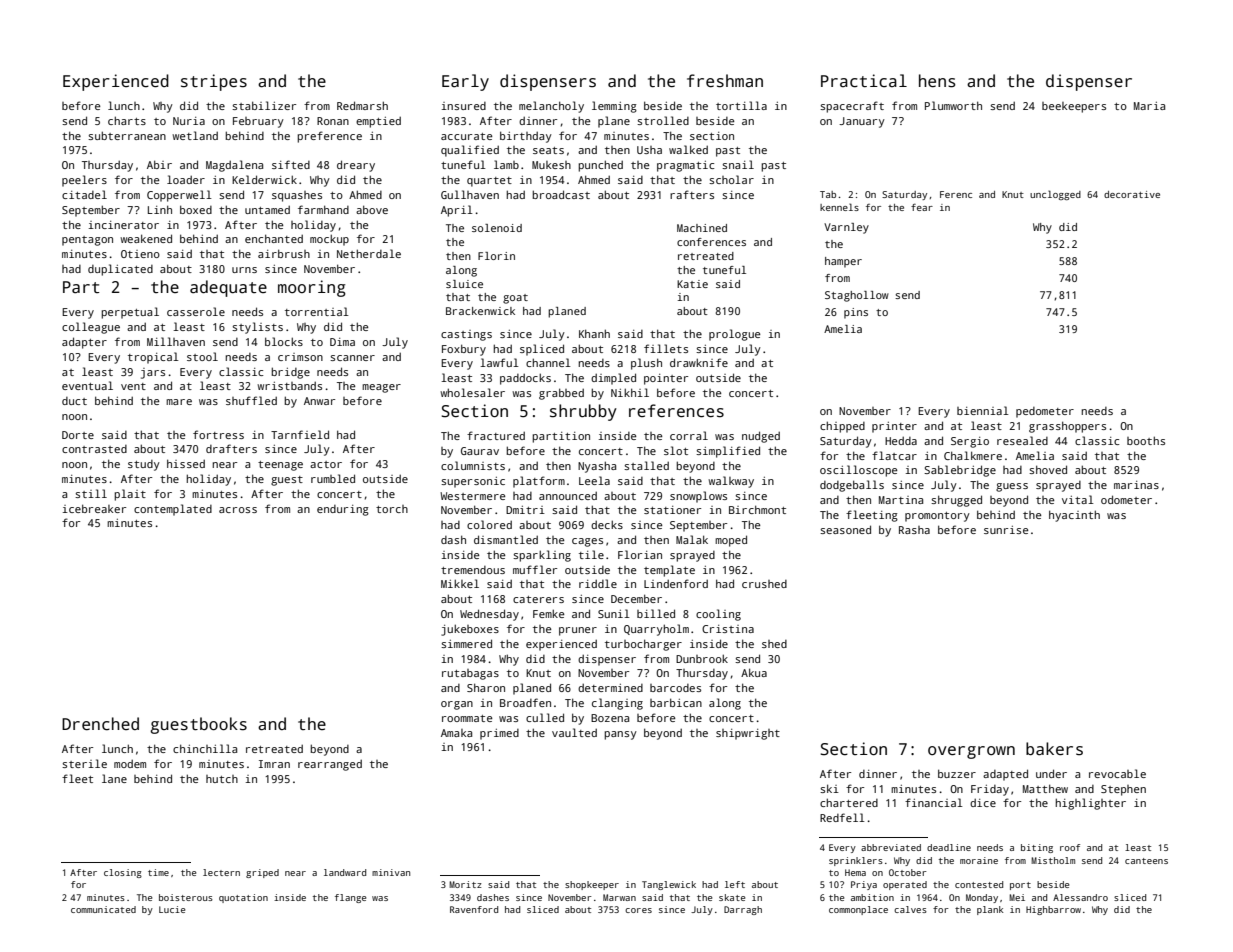 The height and width of the screenshot is (952, 1233). What do you see at coordinates (214, 82) in the screenshot?
I see `stripes` at bounding box center [214, 82].
